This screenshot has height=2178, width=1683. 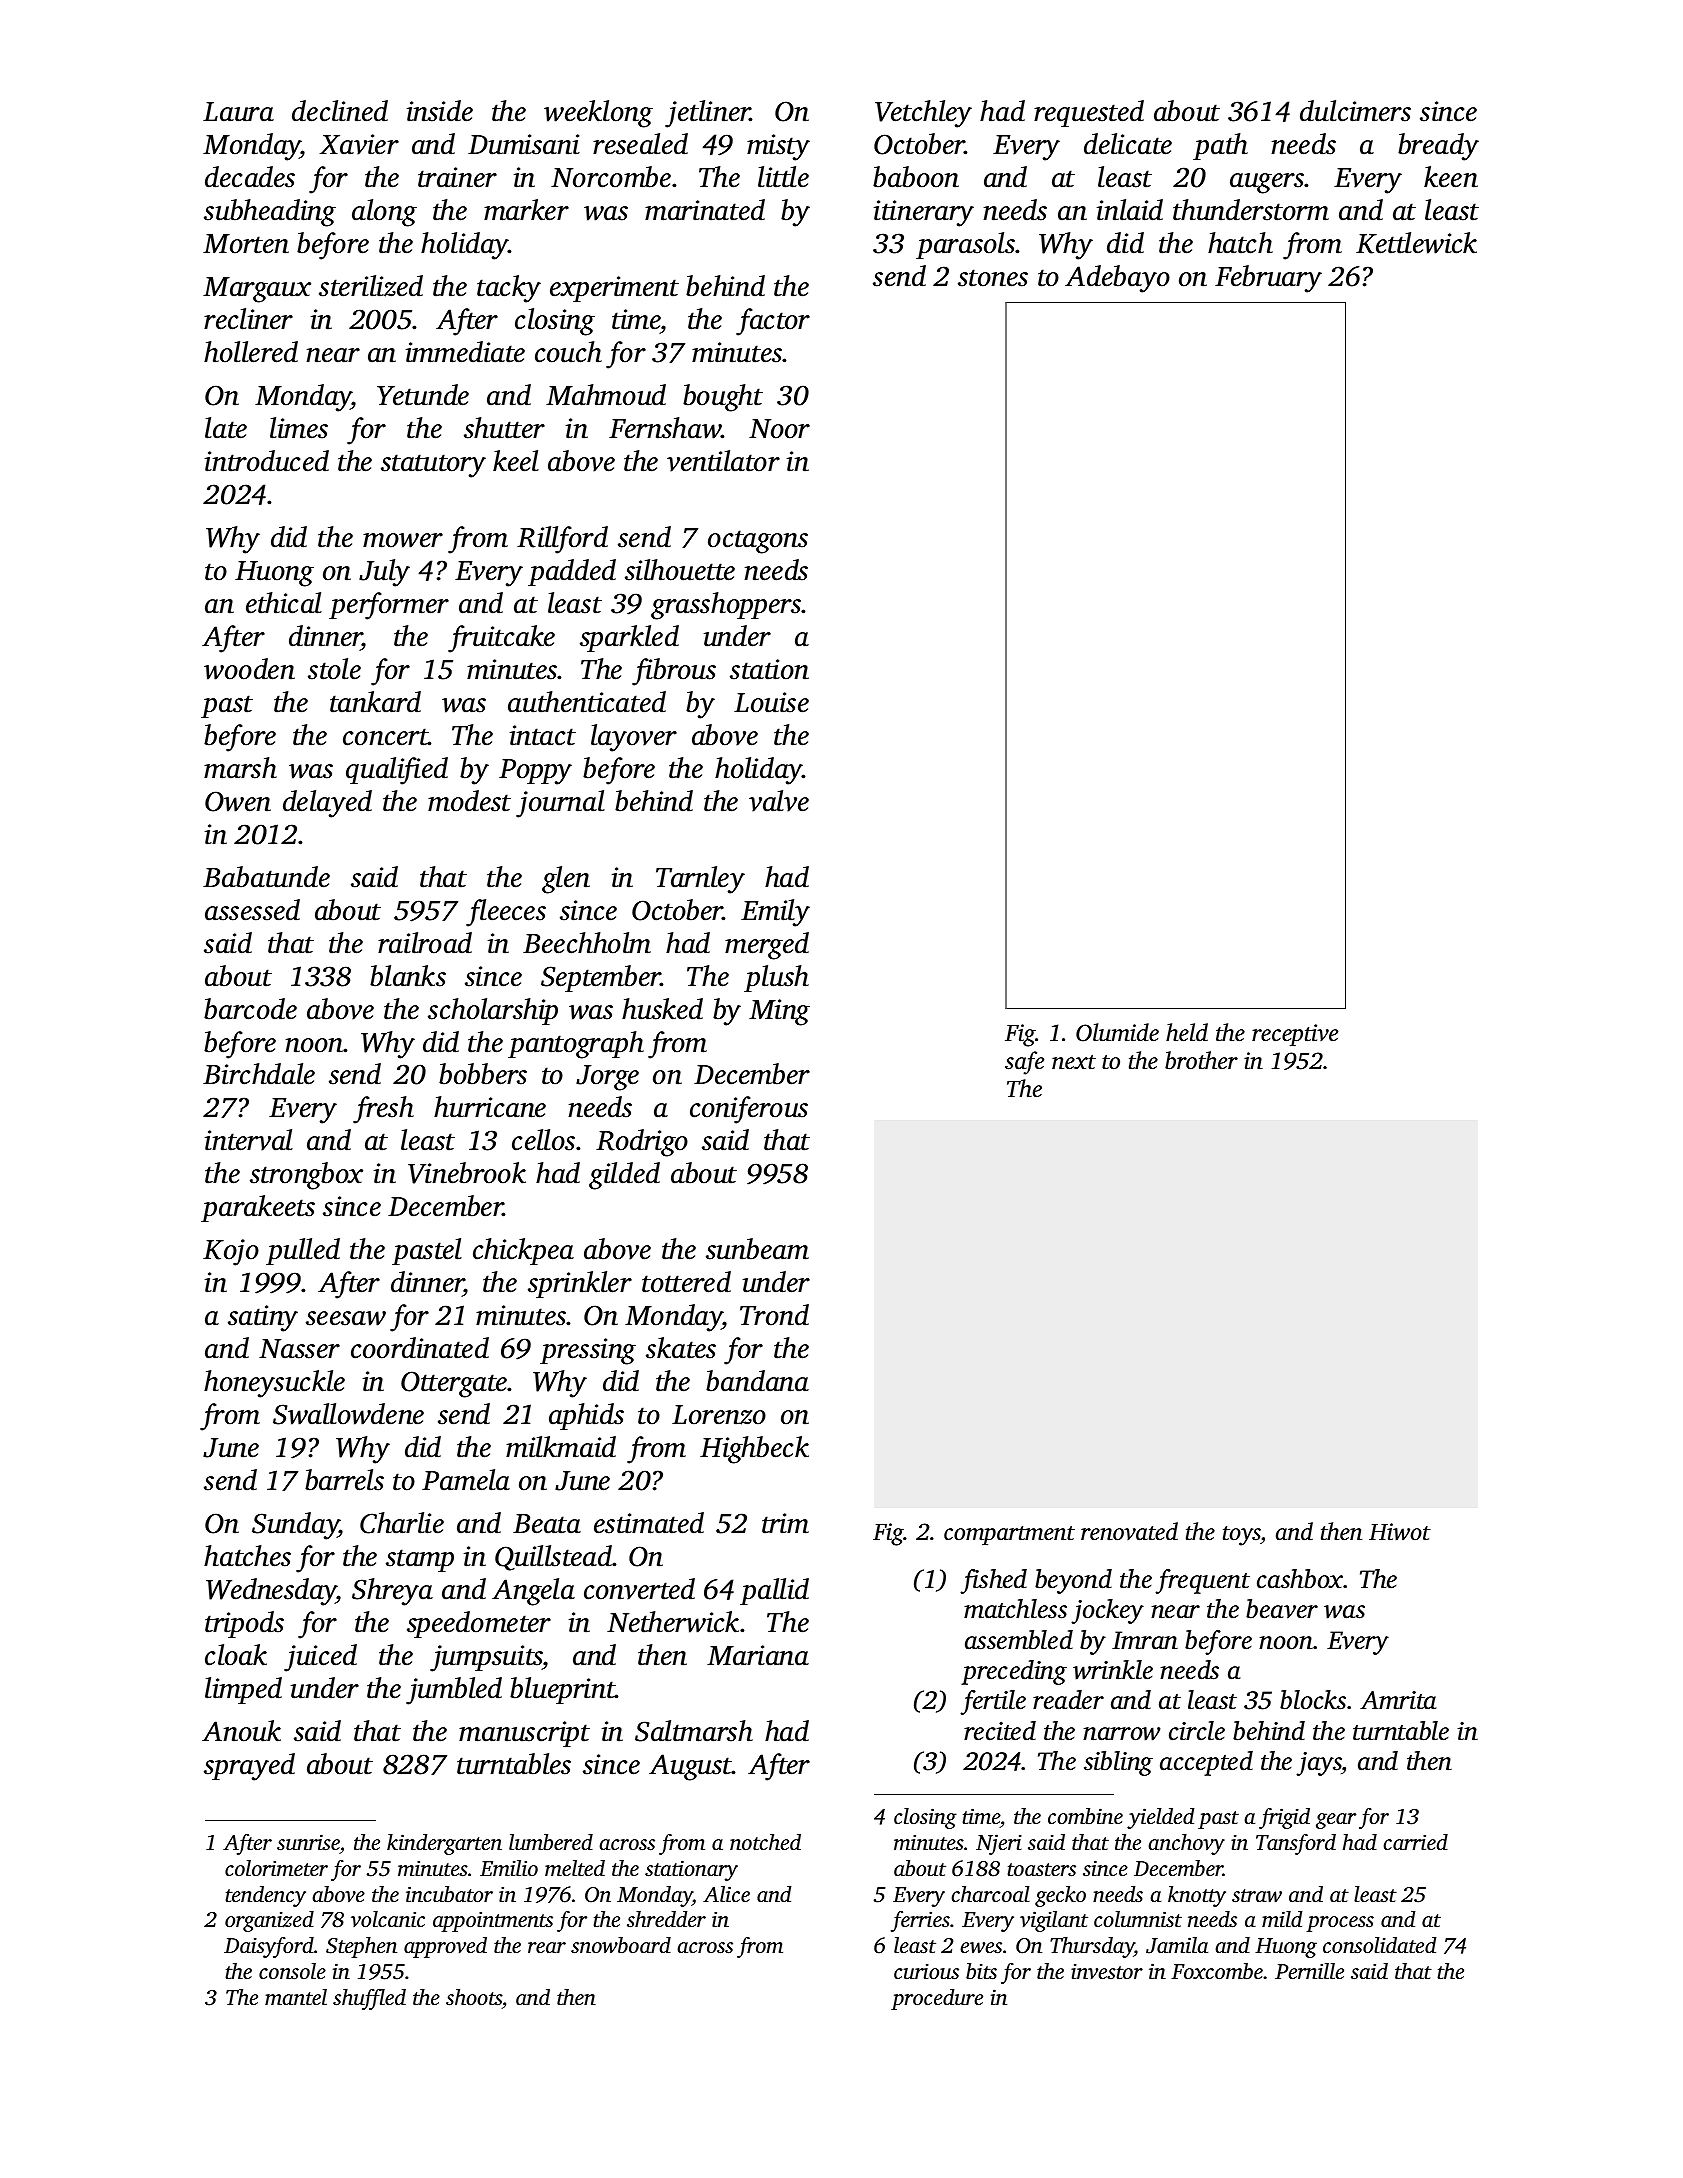 What do you see at coordinates (265, 1896) in the screenshot?
I see `tendency` at bounding box center [265, 1896].
